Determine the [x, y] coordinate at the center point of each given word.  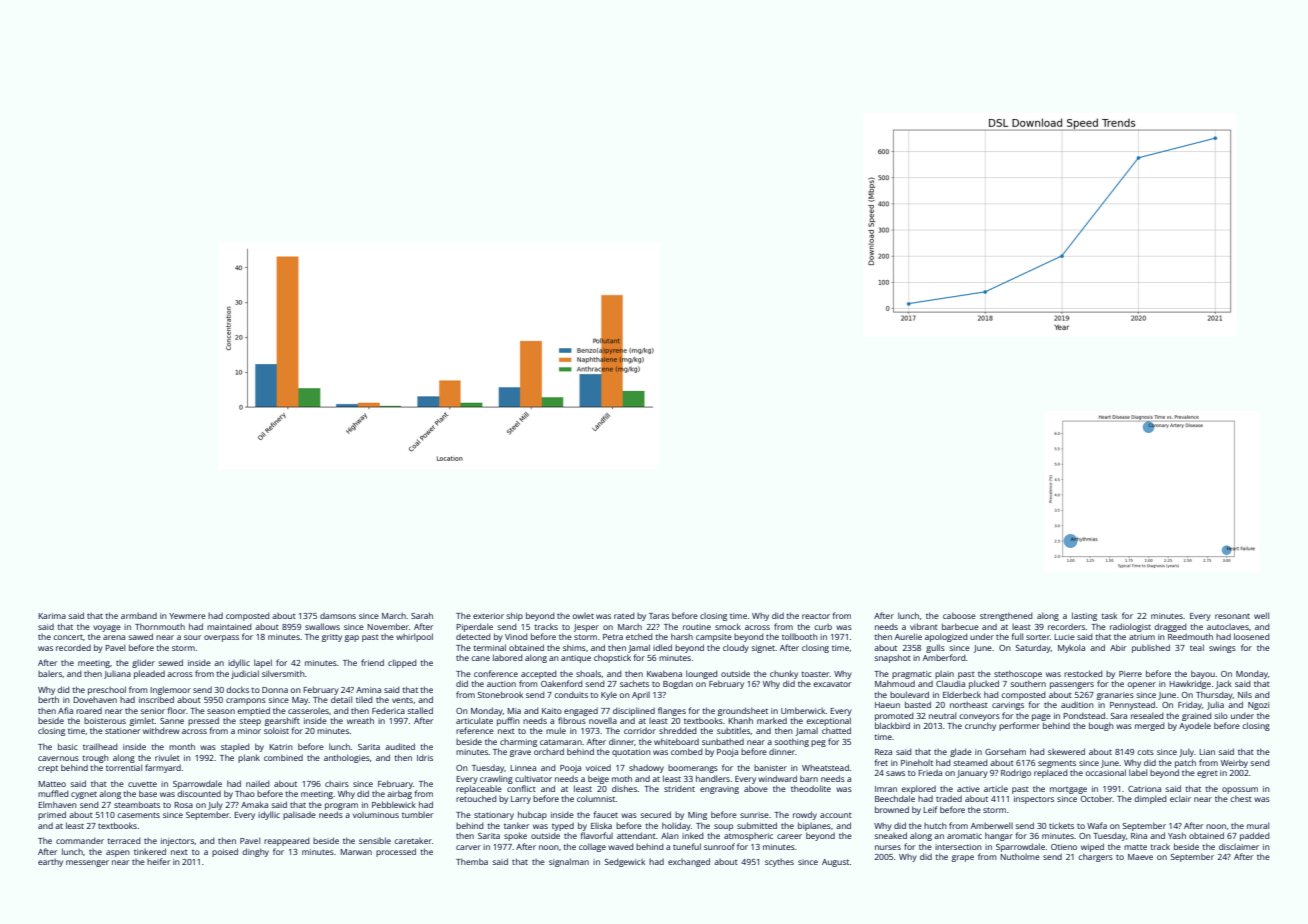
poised [225, 852]
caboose [959, 615]
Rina [1139, 836]
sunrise [754, 815]
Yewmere [187, 616]
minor [249, 731]
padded [1255, 836]
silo [1221, 715]
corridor [640, 730]
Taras [659, 616]
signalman [569, 862]
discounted [199, 793]
